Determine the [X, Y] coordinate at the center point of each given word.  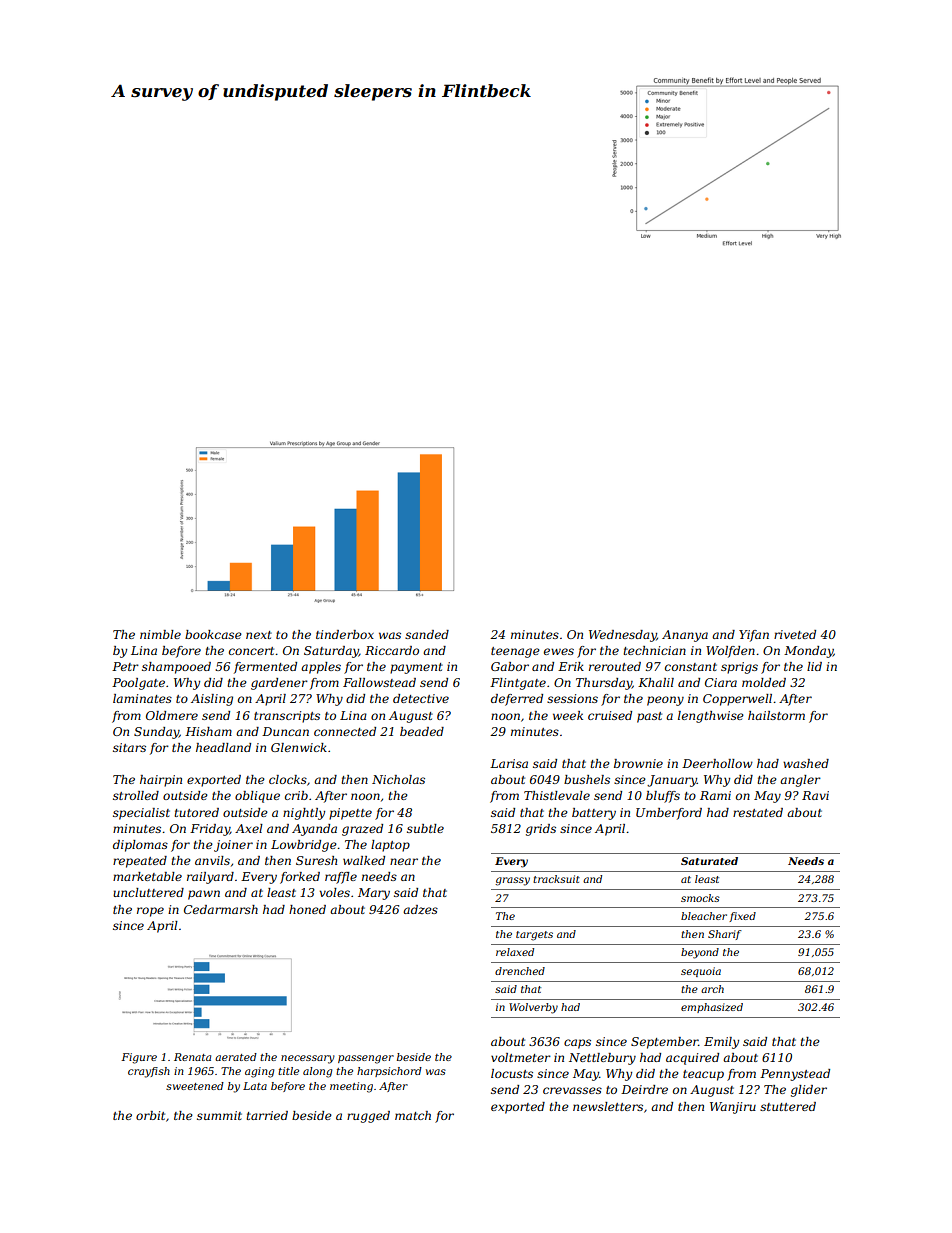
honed [307, 909]
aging [259, 1072]
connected [345, 731]
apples [321, 668]
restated [758, 812]
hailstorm [776, 715]
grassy [512, 881]
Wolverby [533, 1008]
